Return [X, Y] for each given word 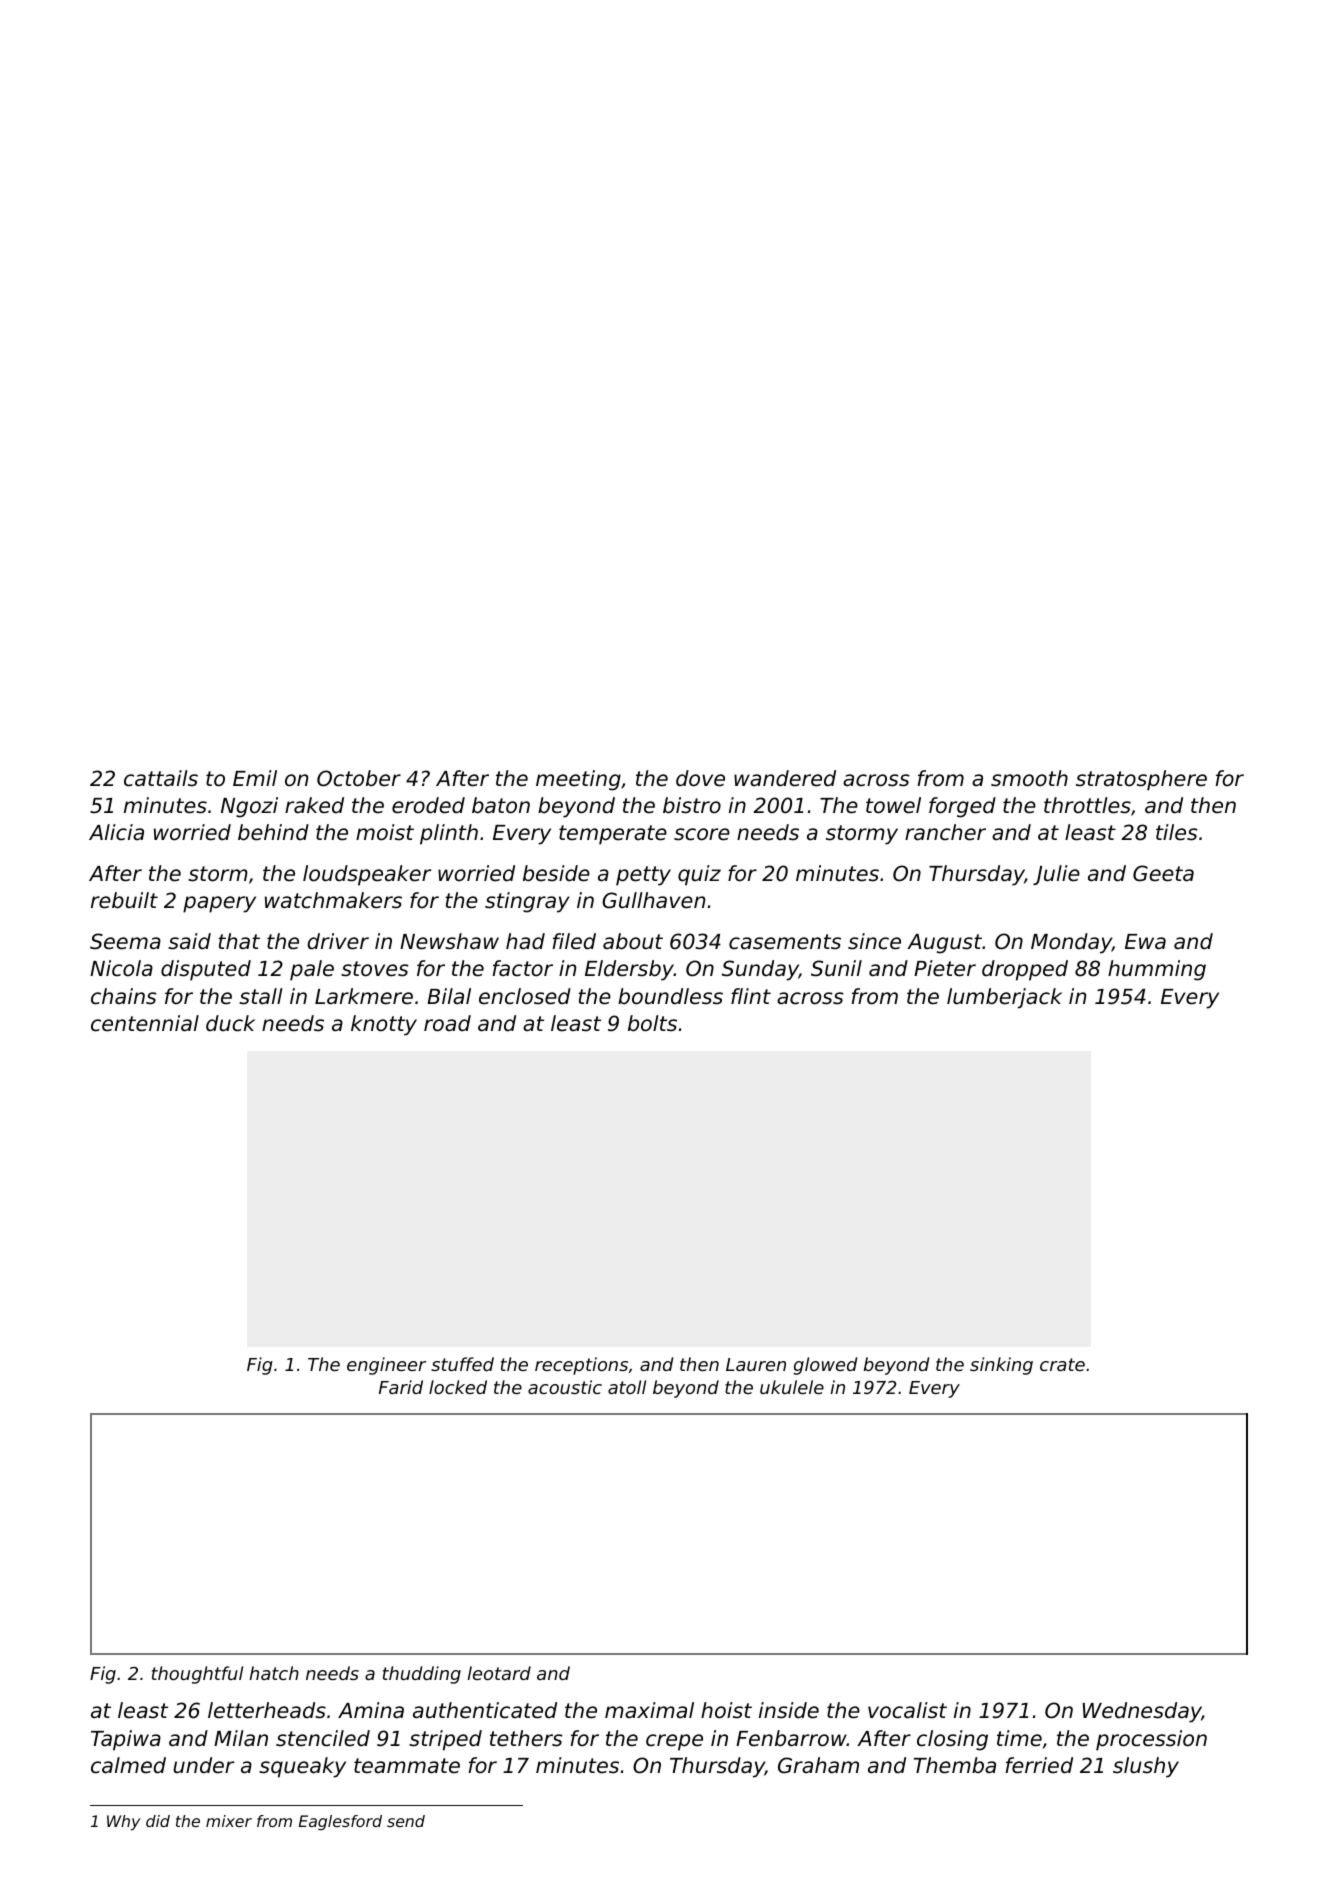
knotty [384, 1025]
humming [1157, 970]
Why [123, 1823]
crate [1062, 1364]
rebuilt [124, 900]
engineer [386, 1366]
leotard [499, 1673]
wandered [785, 778]
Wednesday [1142, 1712]
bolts [652, 1023]
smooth [1029, 778]
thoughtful [197, 1675]
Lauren [756, 1364]
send [406, 1821]
